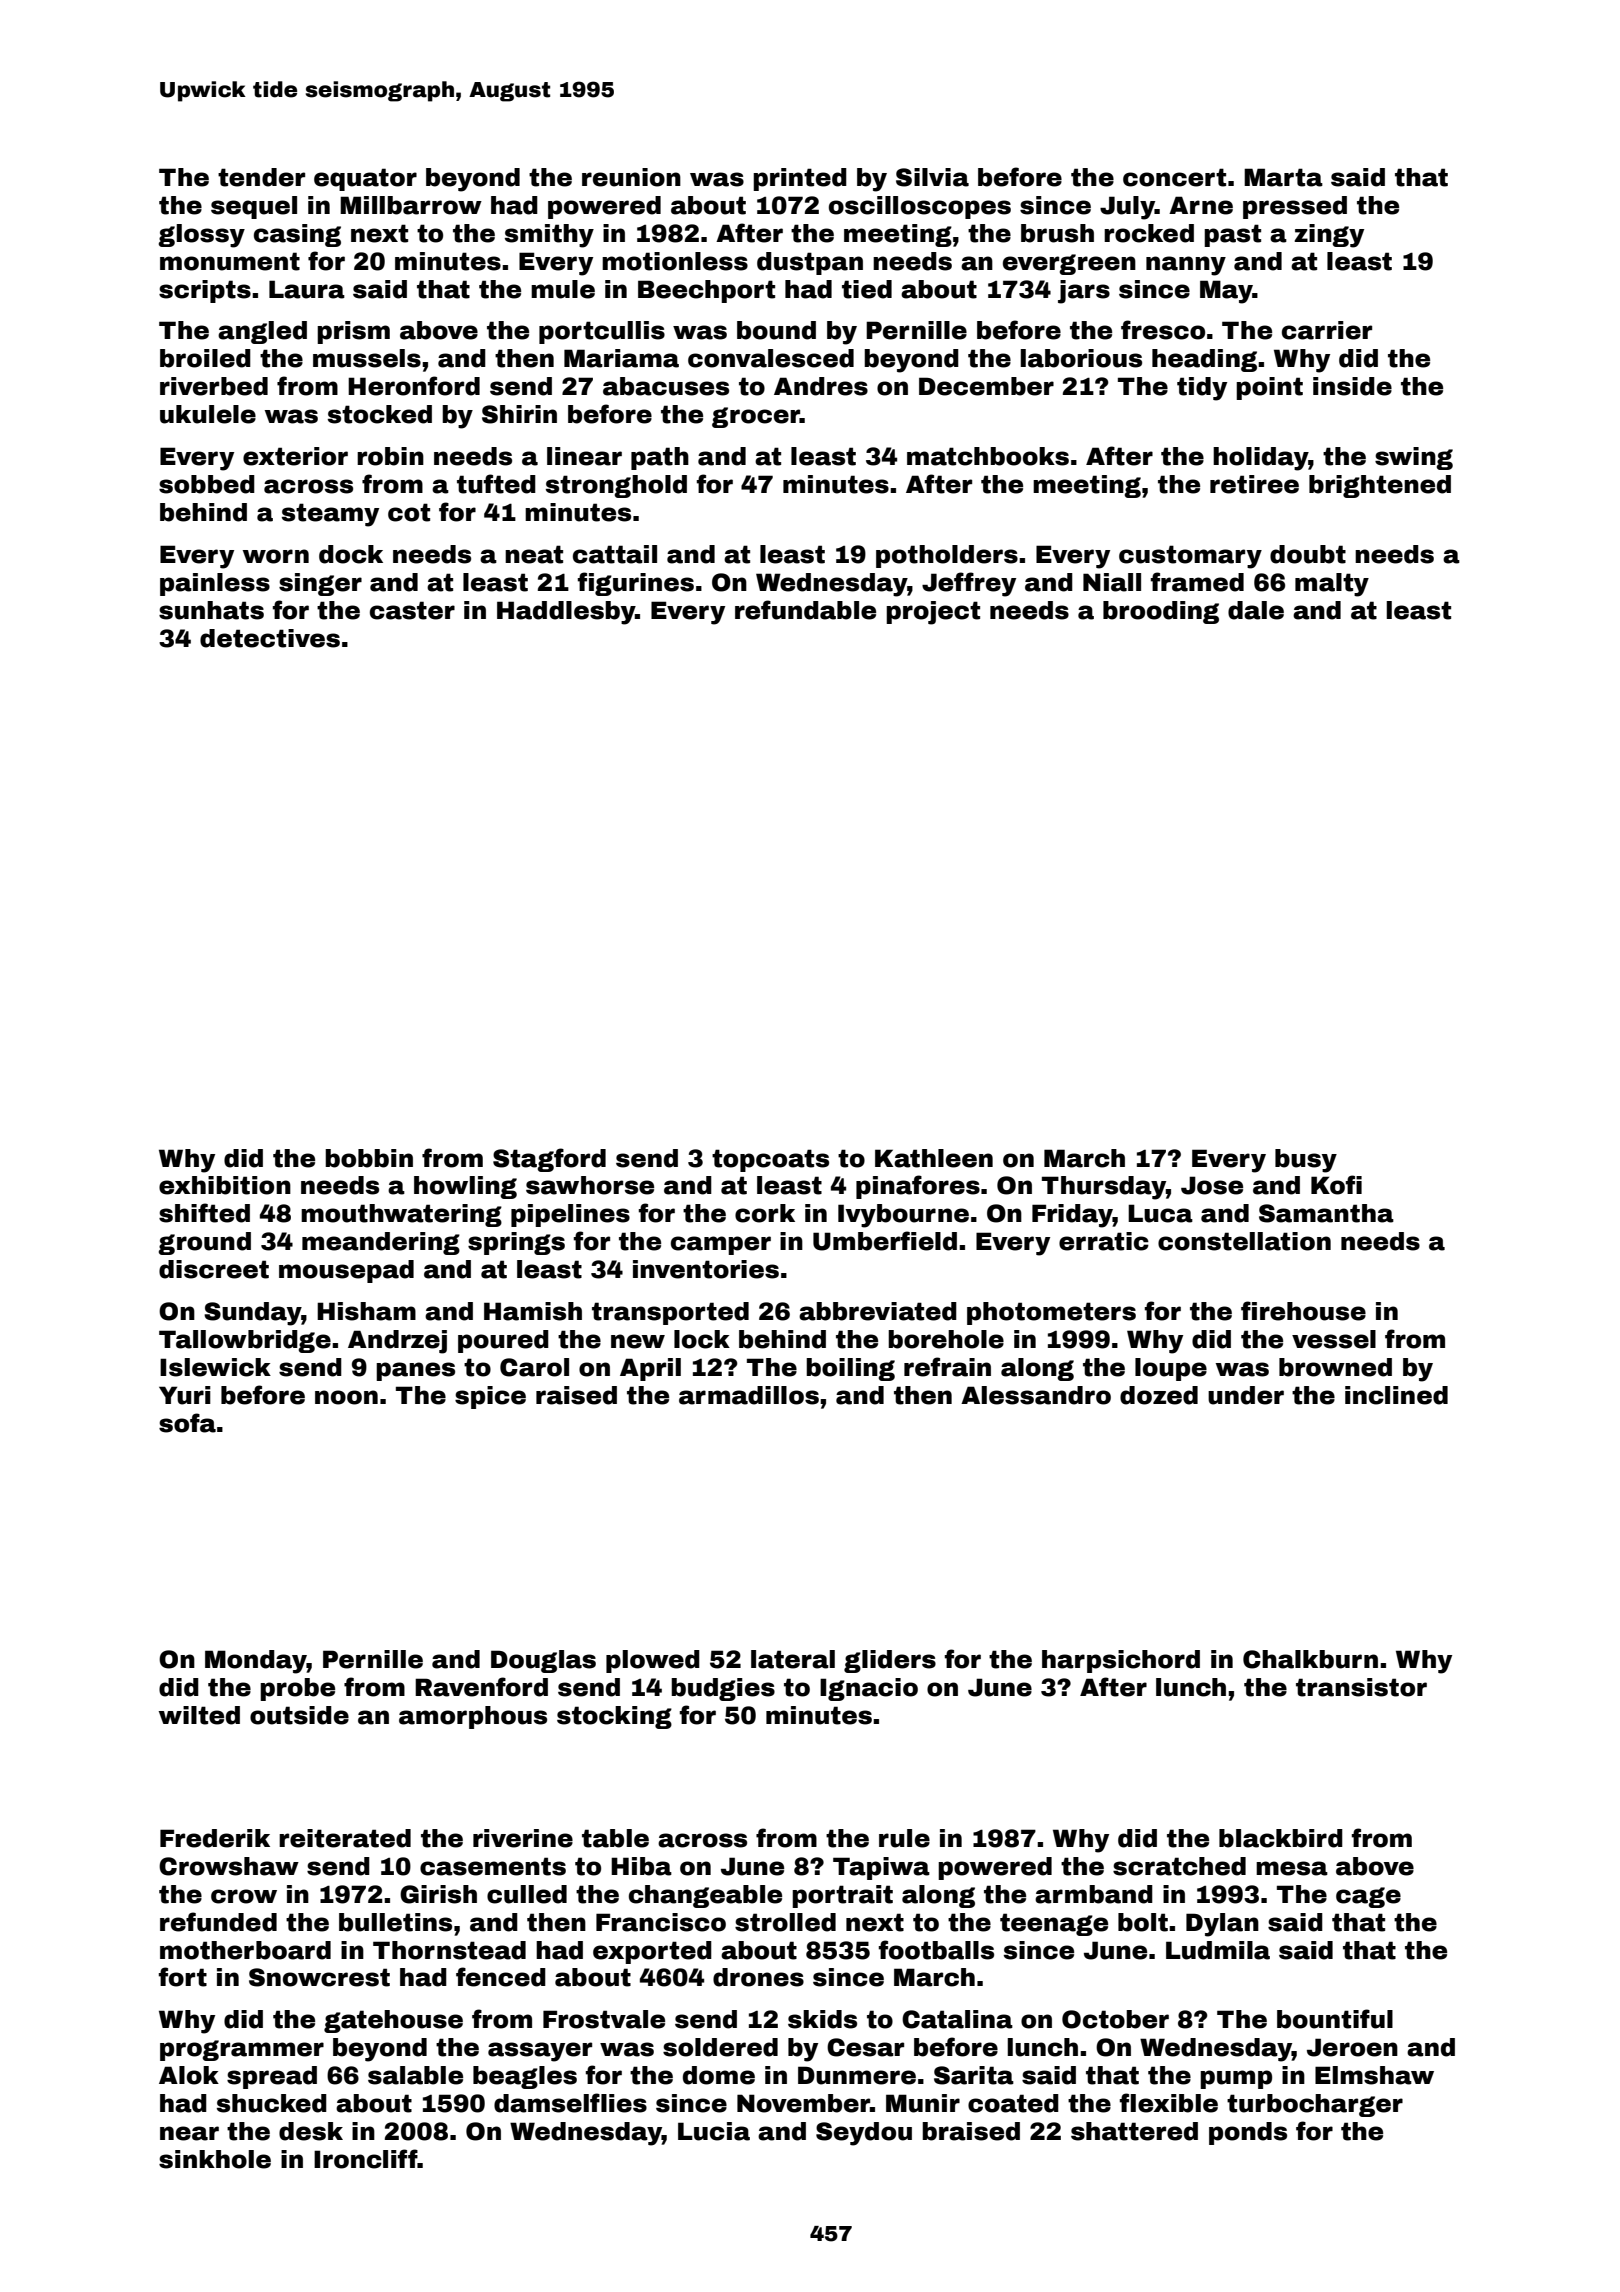 This document has width=1620, height=2292. Describe the element at coordinates (412, 610) in the document. I see `caster` at that location.
